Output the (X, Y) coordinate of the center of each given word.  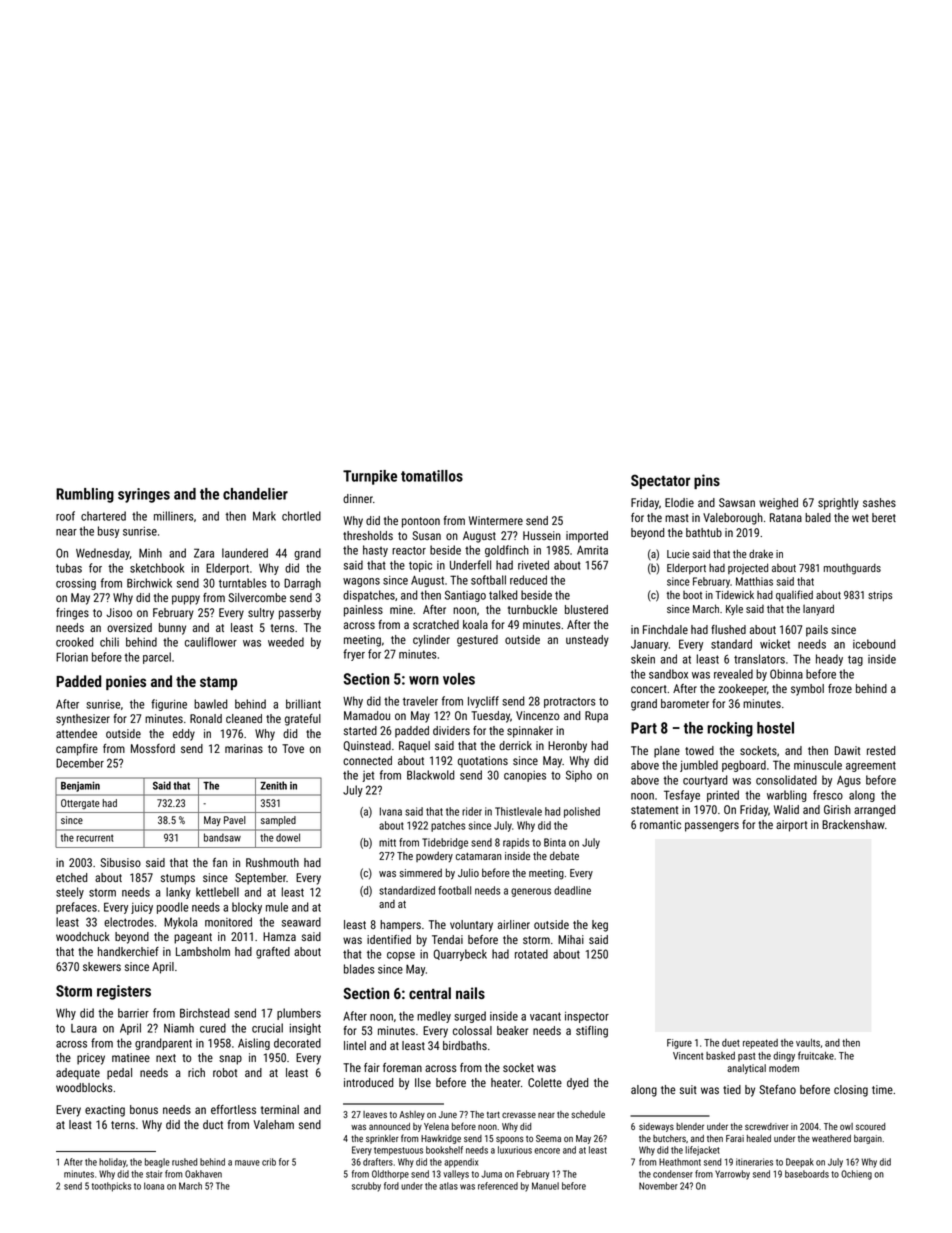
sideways (656, 1127)
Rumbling (85, 495)
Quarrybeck (460, 955)
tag (855, 660)
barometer (685, 703)
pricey (91, 1059)
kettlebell (217, 892)
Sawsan (737, 502)
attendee (76, 733)
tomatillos (432, 476)
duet (731, 1043)
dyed (577, 1084)
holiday (112, 1163)
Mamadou (367, 715)
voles (459, 679)
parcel (157, 658)
